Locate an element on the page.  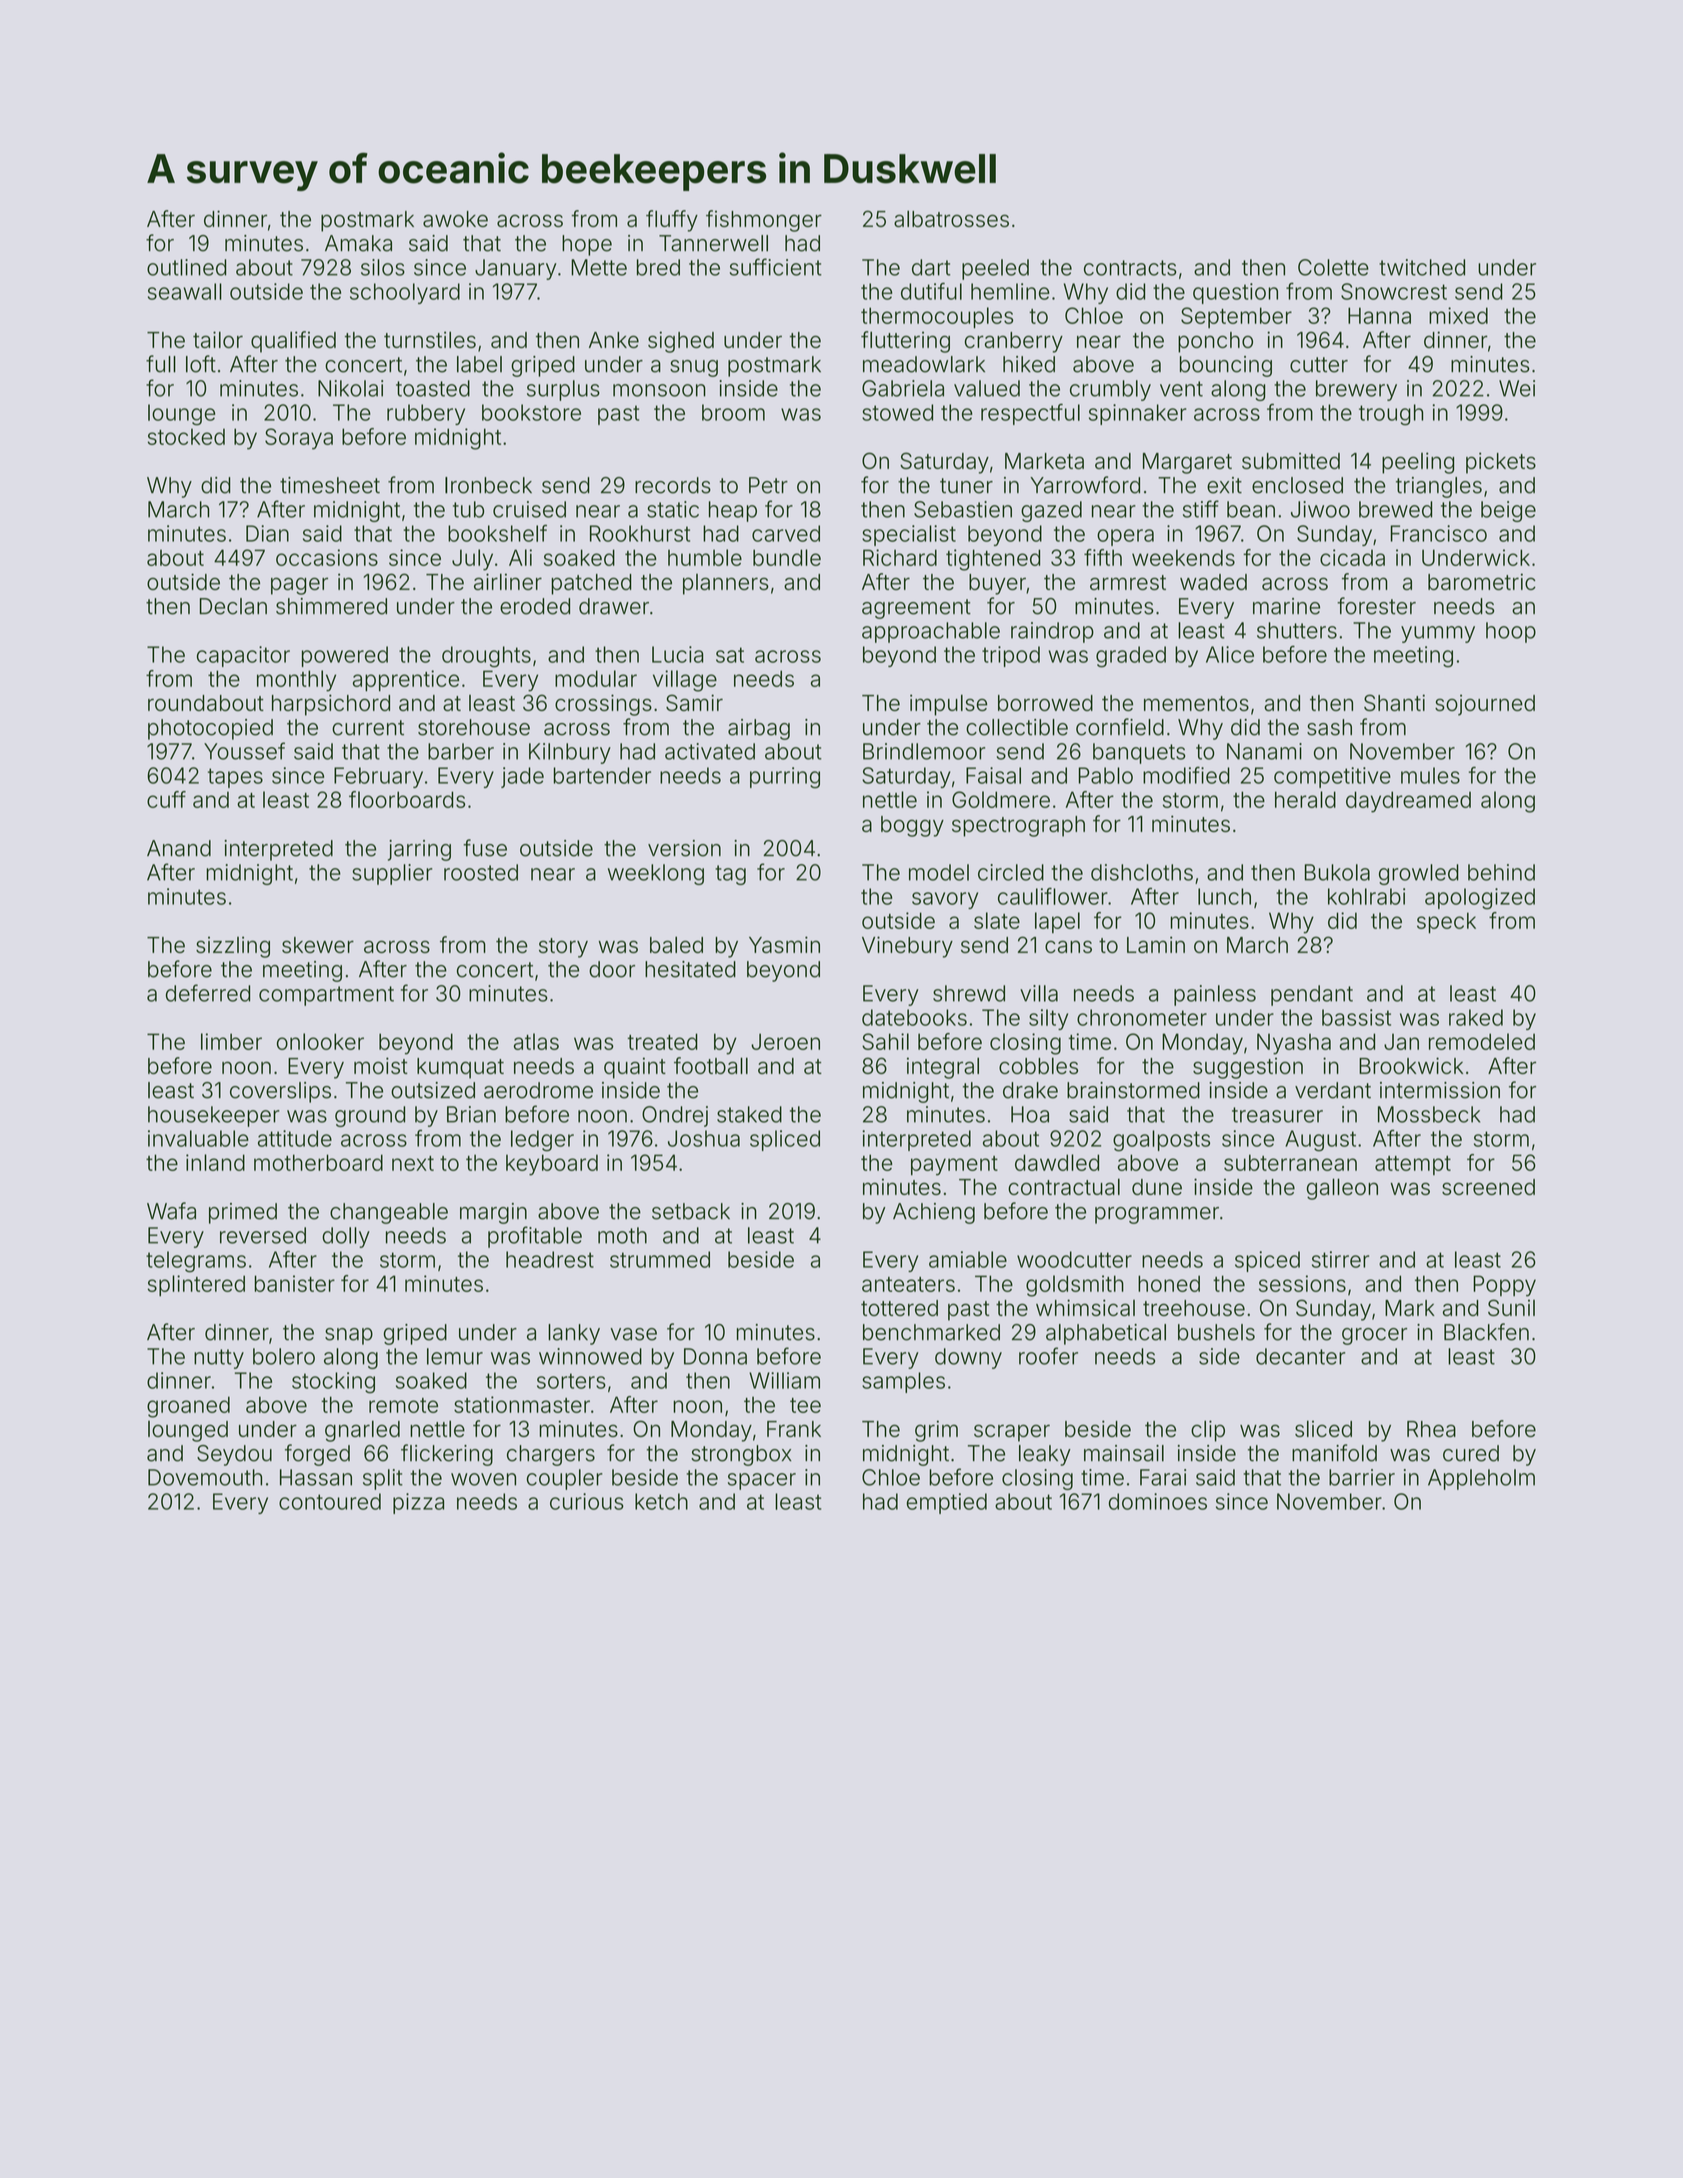
gnarled is located at coordinates (362, 1431).
